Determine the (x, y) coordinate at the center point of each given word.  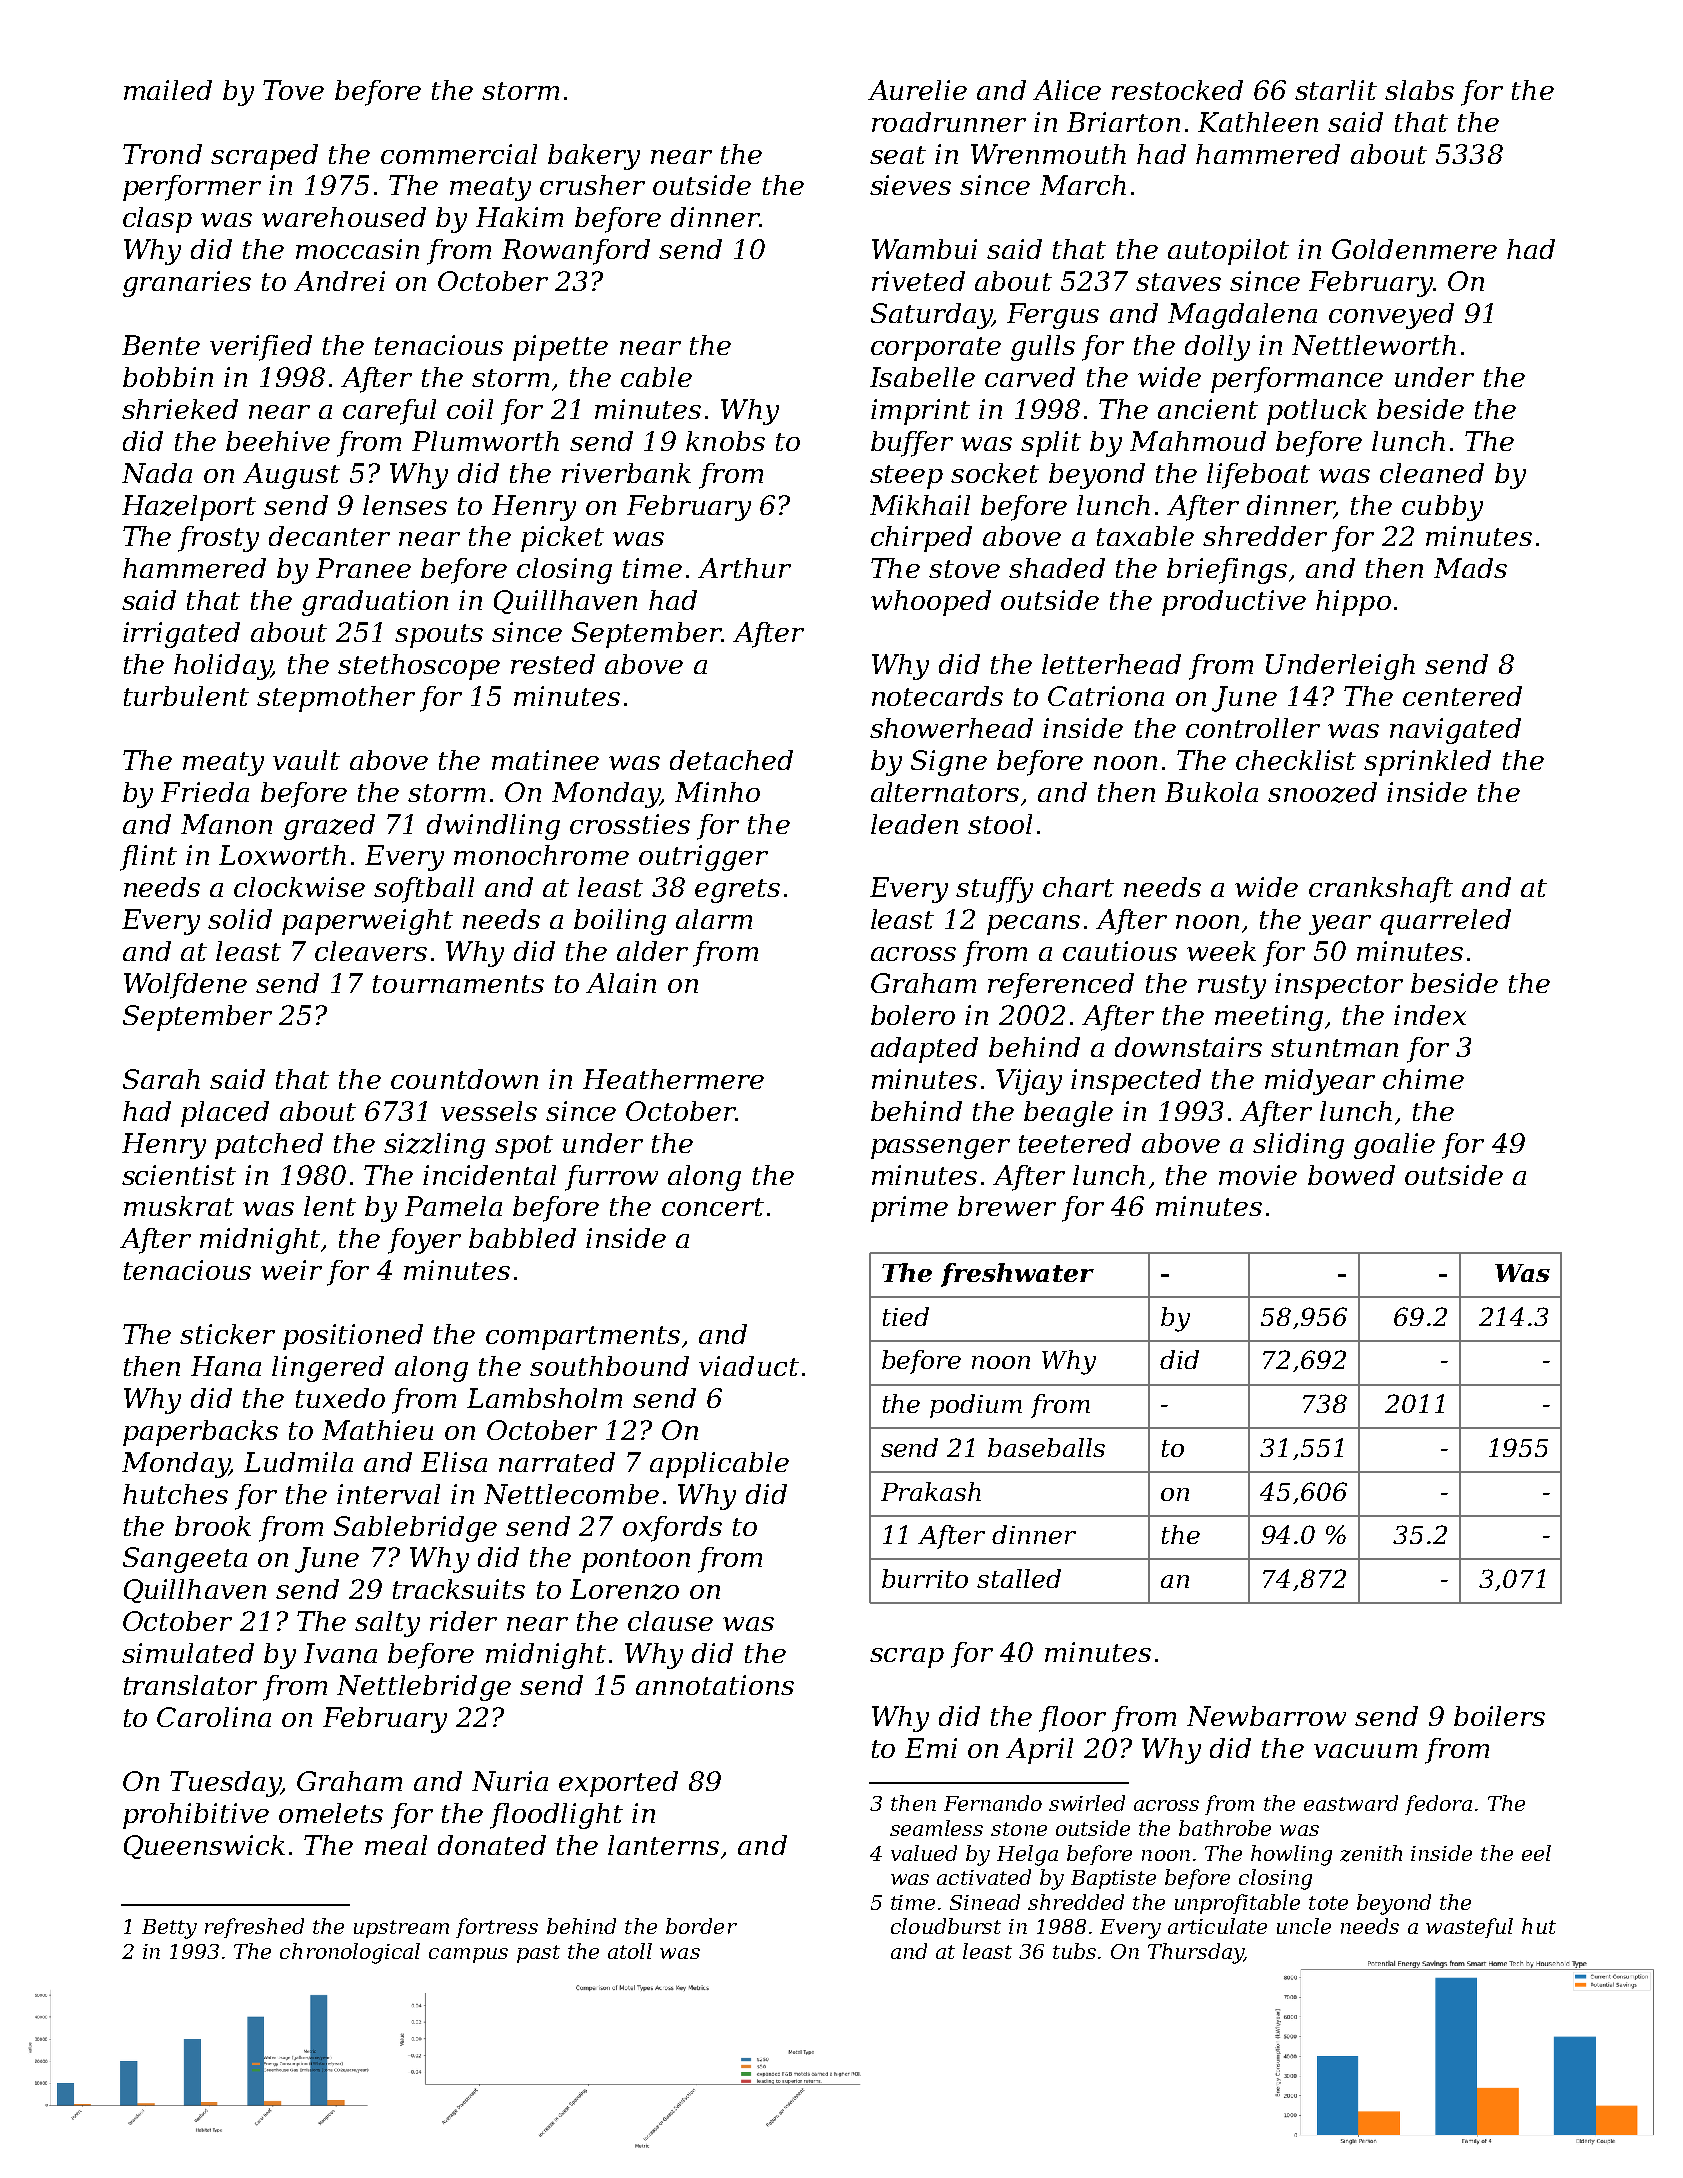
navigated (1455, 731)
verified (261, 348)
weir (291, 1270)
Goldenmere (1414, 249)
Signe (949, 763)
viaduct (749, 1366)
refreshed (254, 1928)
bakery (594, 157)
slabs (1419, 90)
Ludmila (298, 1462)
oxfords (672, 1529)
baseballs (1046, 1447)
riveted (918, 281)
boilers (1499, 1716)
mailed (168, 90)
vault (306, 760)
